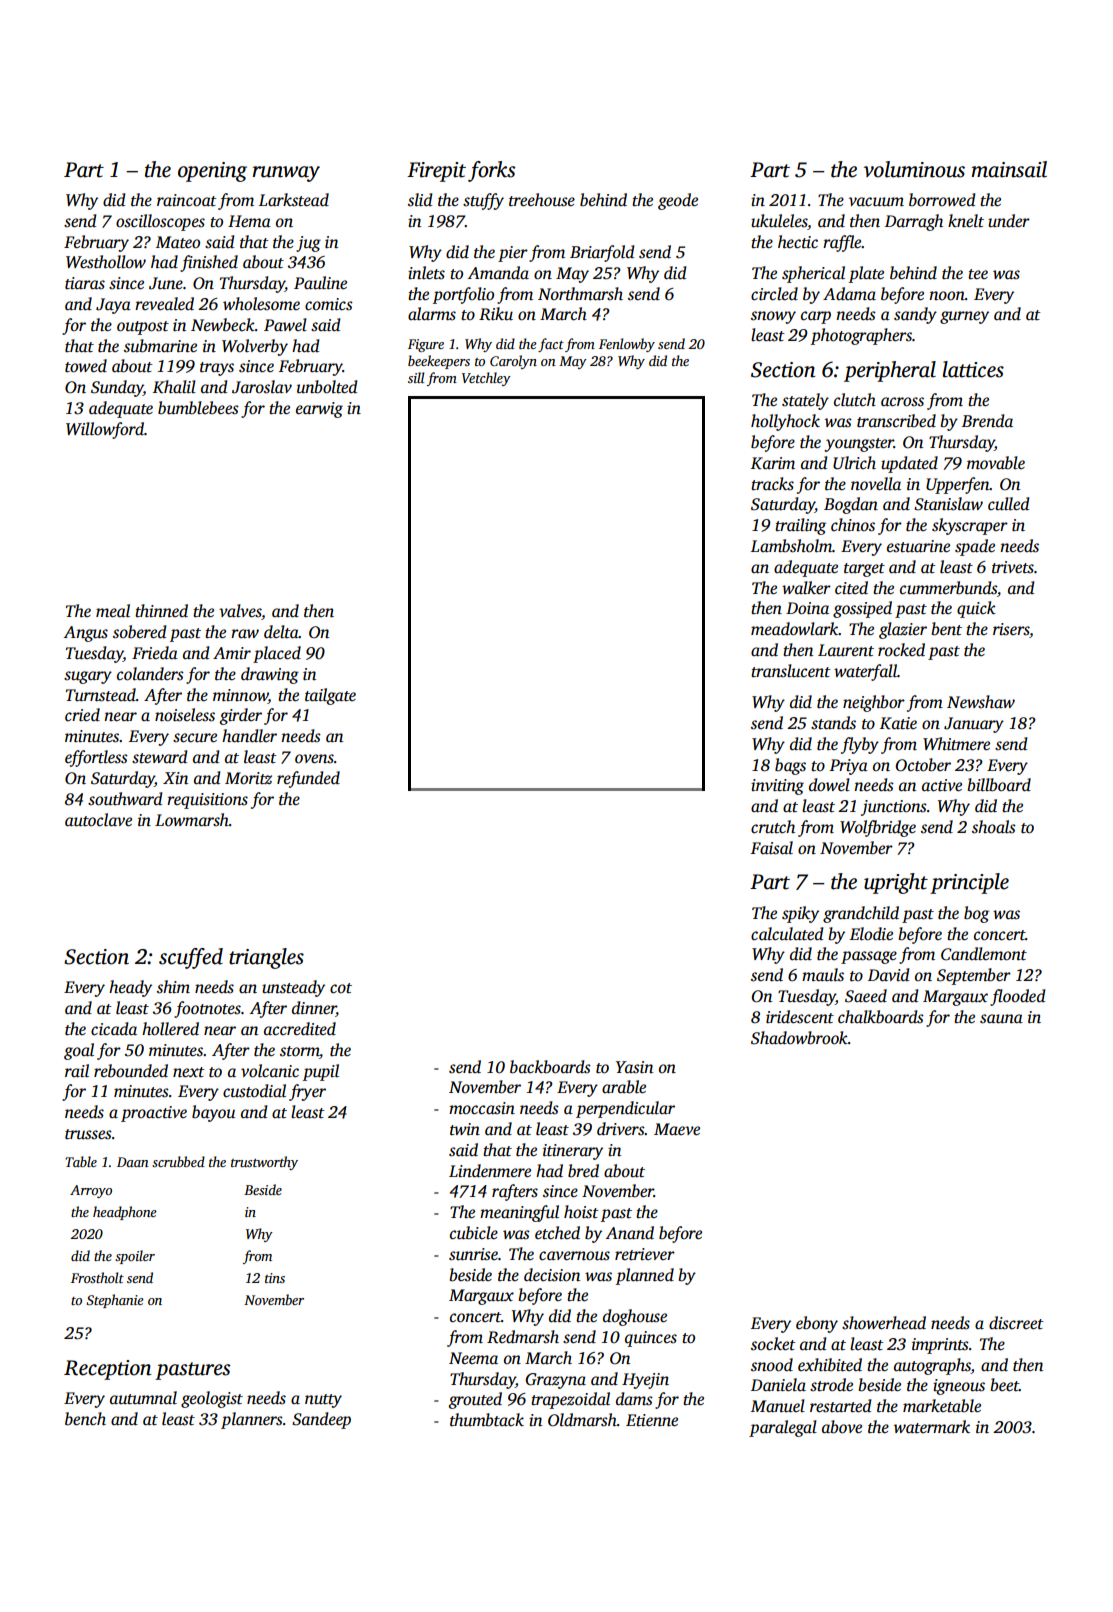 This image has height=1612, width=1113. I want to click on geode, so click(678, 201).
